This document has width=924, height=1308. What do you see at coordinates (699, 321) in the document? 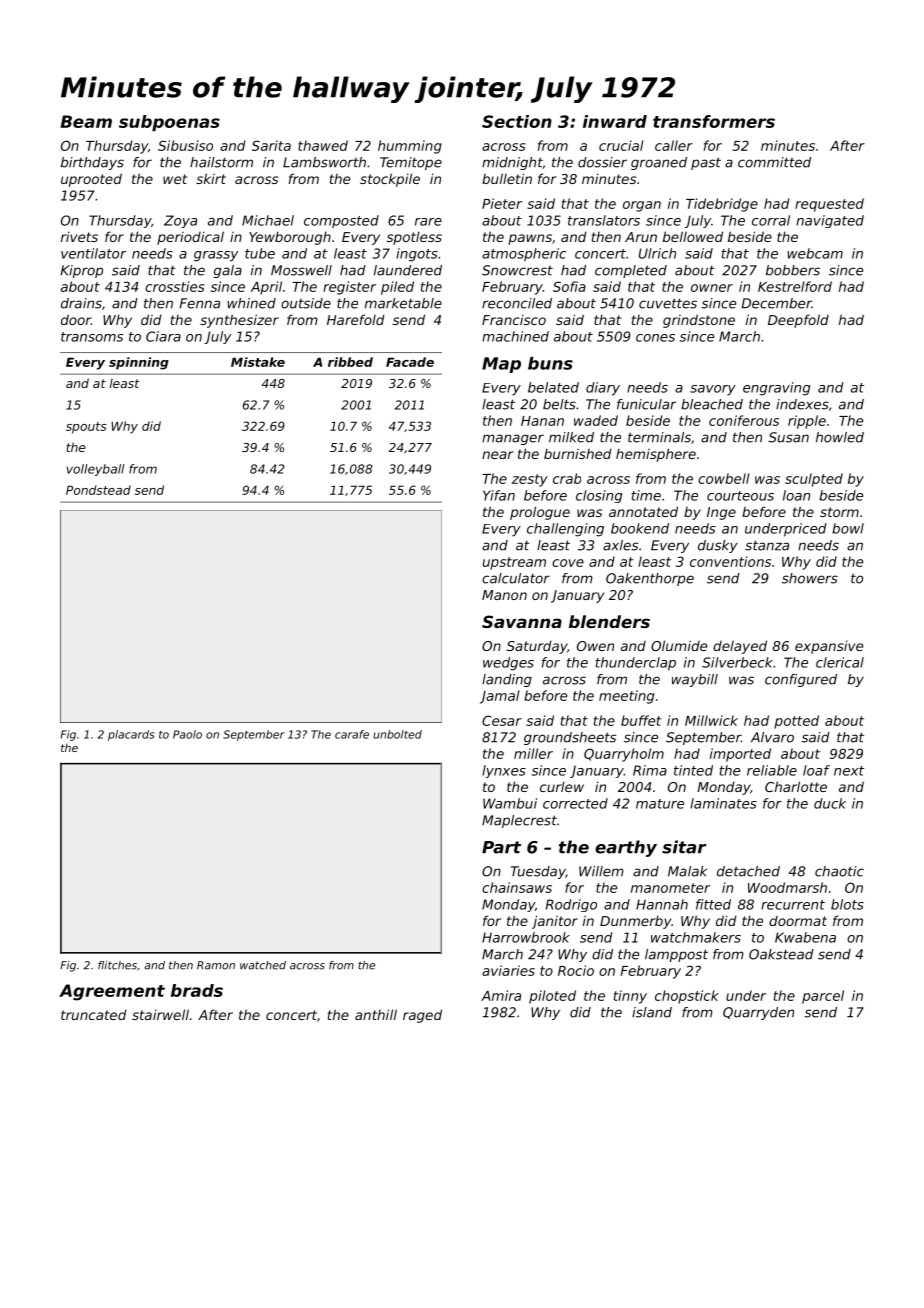
I see `grindstone` at bounding box center [699, 321].
